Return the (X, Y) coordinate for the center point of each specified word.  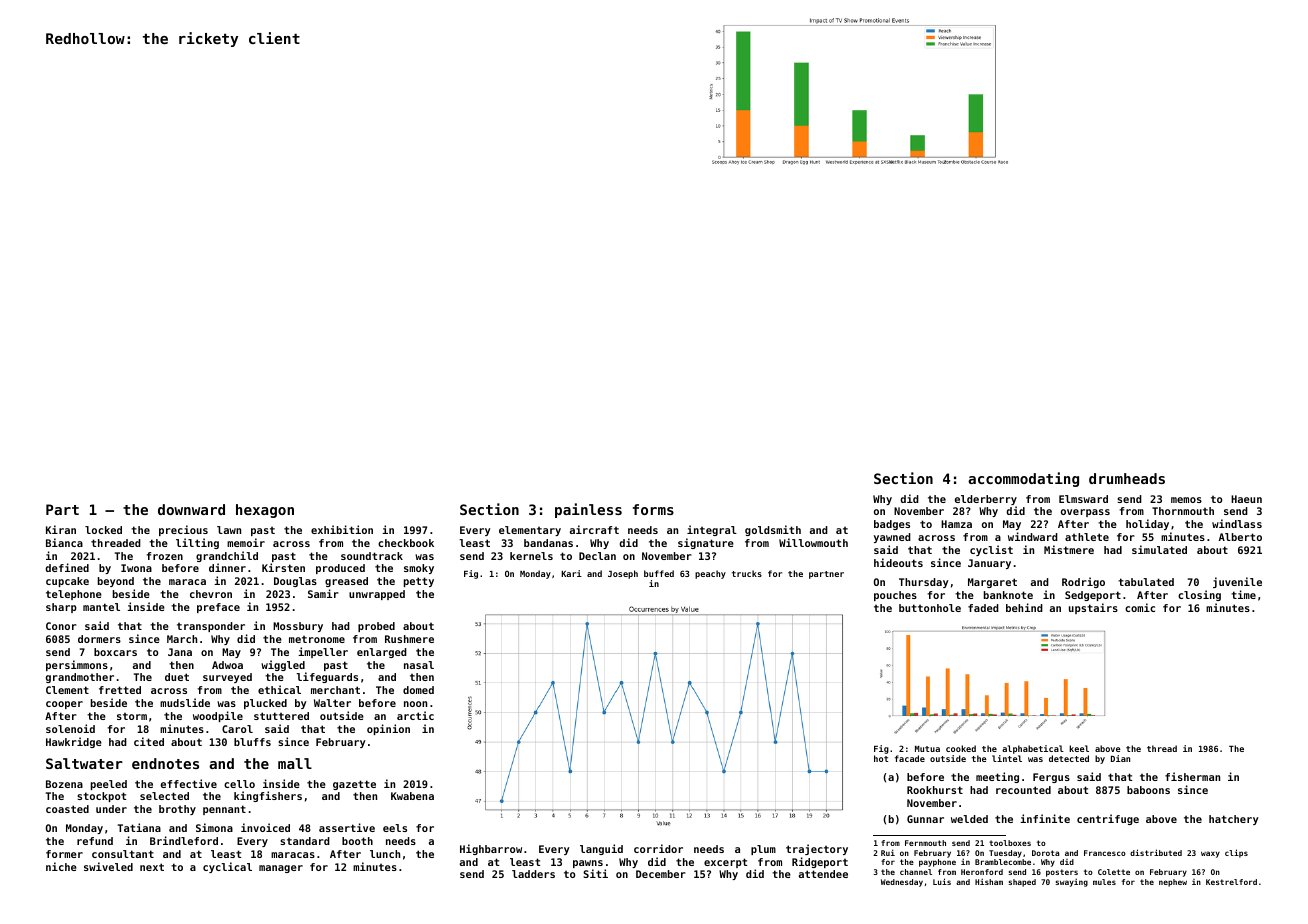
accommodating (1023, 479)
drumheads (1127, 478)
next (152, 867)
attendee (823, 874)
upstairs (1093, 608)
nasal (419, 665)
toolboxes (1010, 843)
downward (191, 509)
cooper (64, 705)
